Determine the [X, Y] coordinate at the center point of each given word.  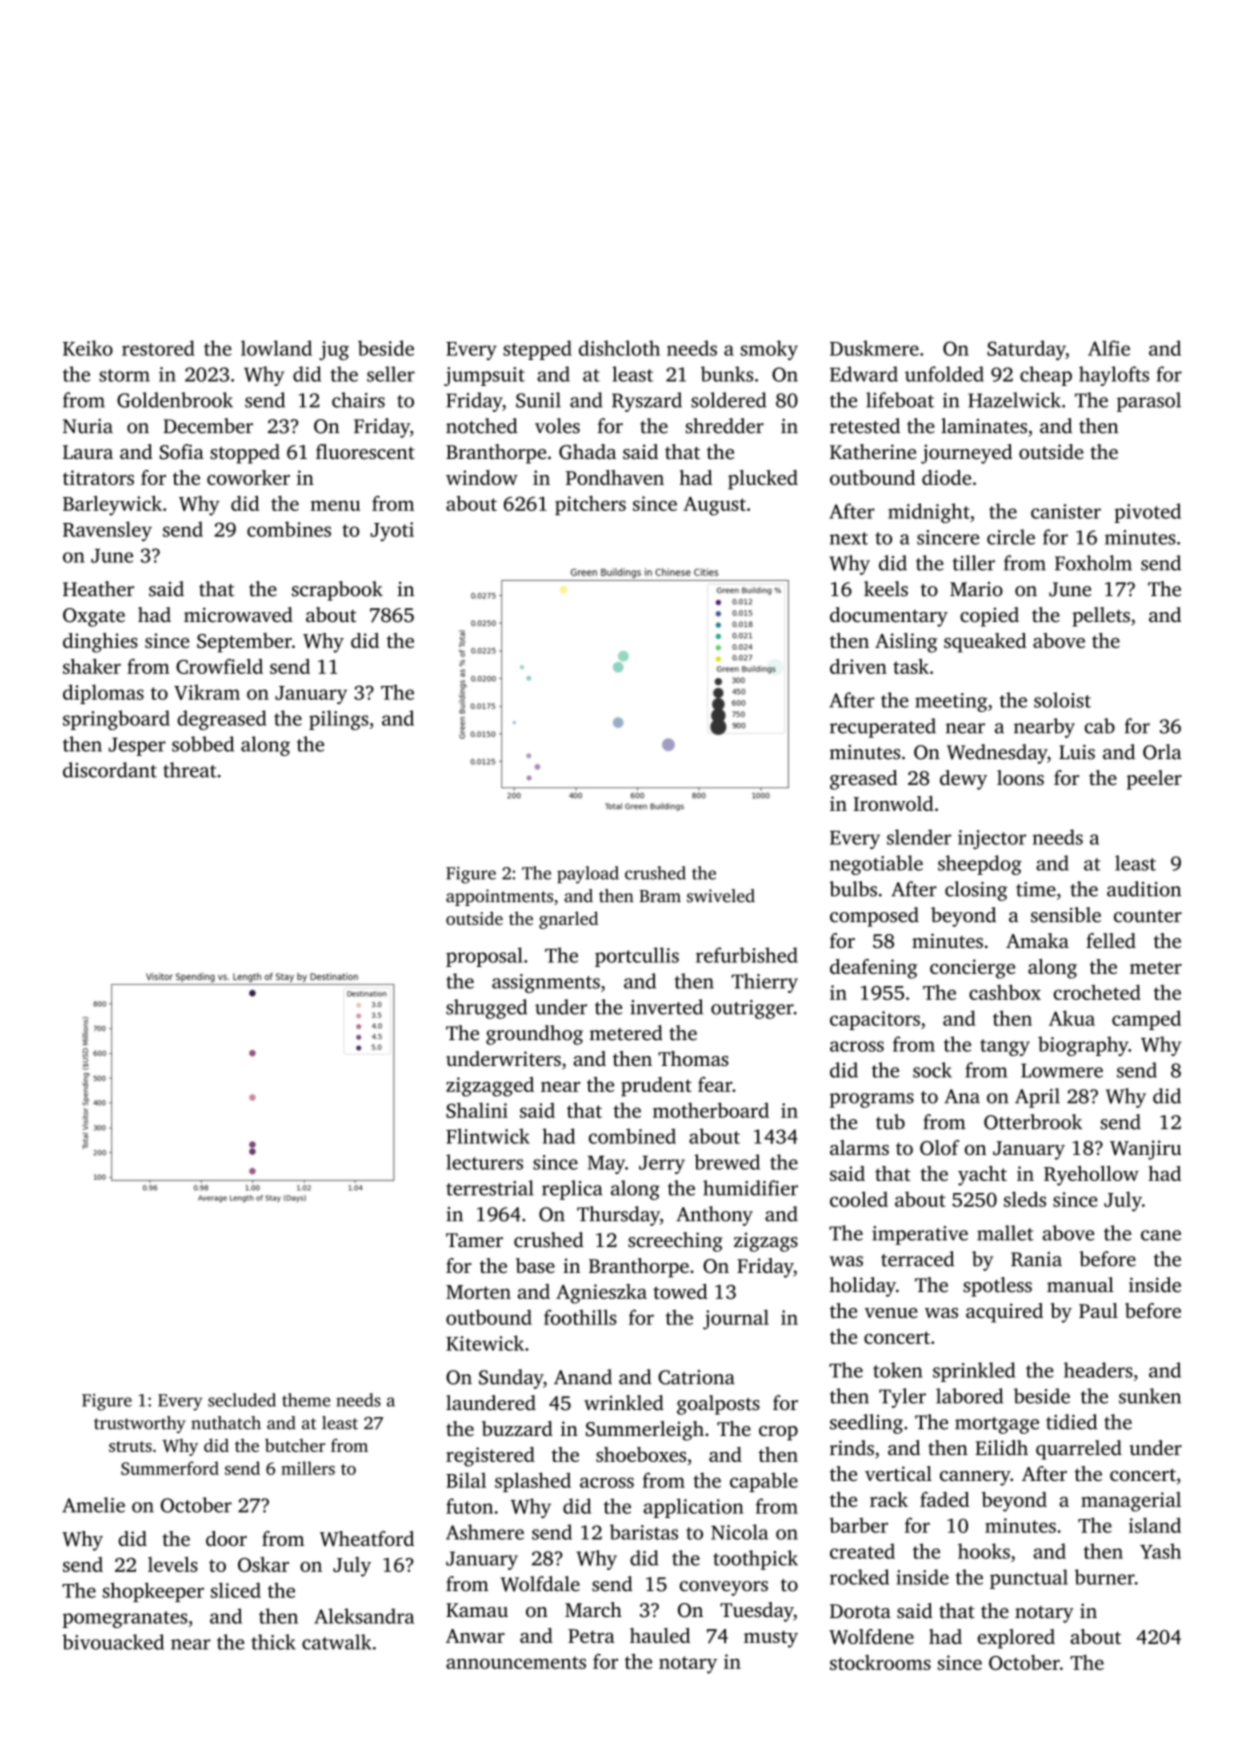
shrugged [486, 1009]
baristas [644, 1532]
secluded [242, 1400]
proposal [484, 957]
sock [932, 1070]
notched [481, 426]
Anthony [714, 1216]
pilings [339, 720]
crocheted [1097, 992]
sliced [236, 1590]
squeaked [985, 643]
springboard [116, 720]
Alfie [1109, 348]
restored [158, 348]
